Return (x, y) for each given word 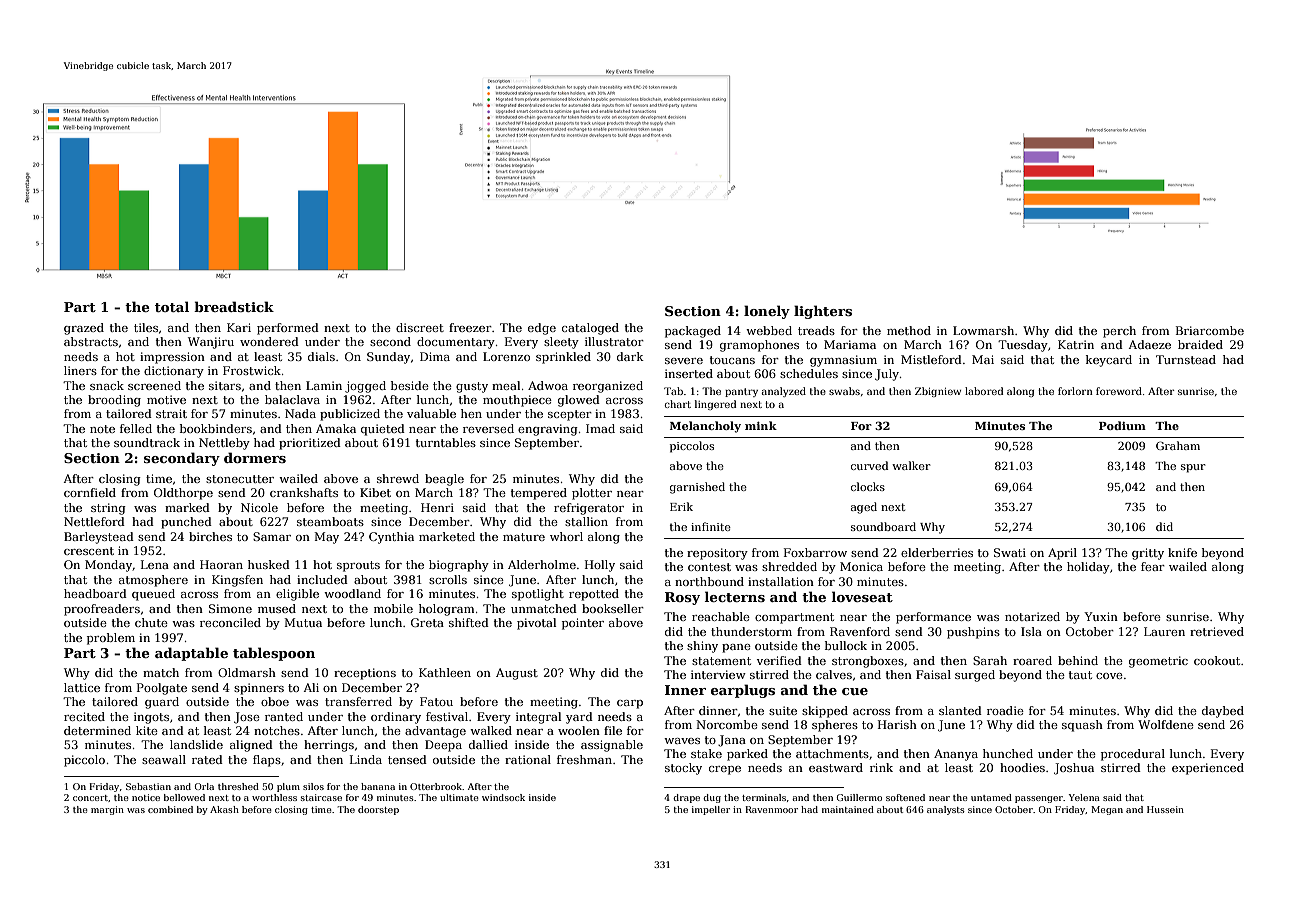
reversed (488, 428)
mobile (393, 608)
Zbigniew (938, 392)
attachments (832, 753)
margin (107, 810)
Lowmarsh (983, 330)
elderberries (937, 552)
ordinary (396, 718)
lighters (823, 312)
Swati (1010, 552)
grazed (84, 329)
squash (1082, 726)
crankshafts (304, 492)
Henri (437, 507)
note (102, 429)
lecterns (734, 596)
